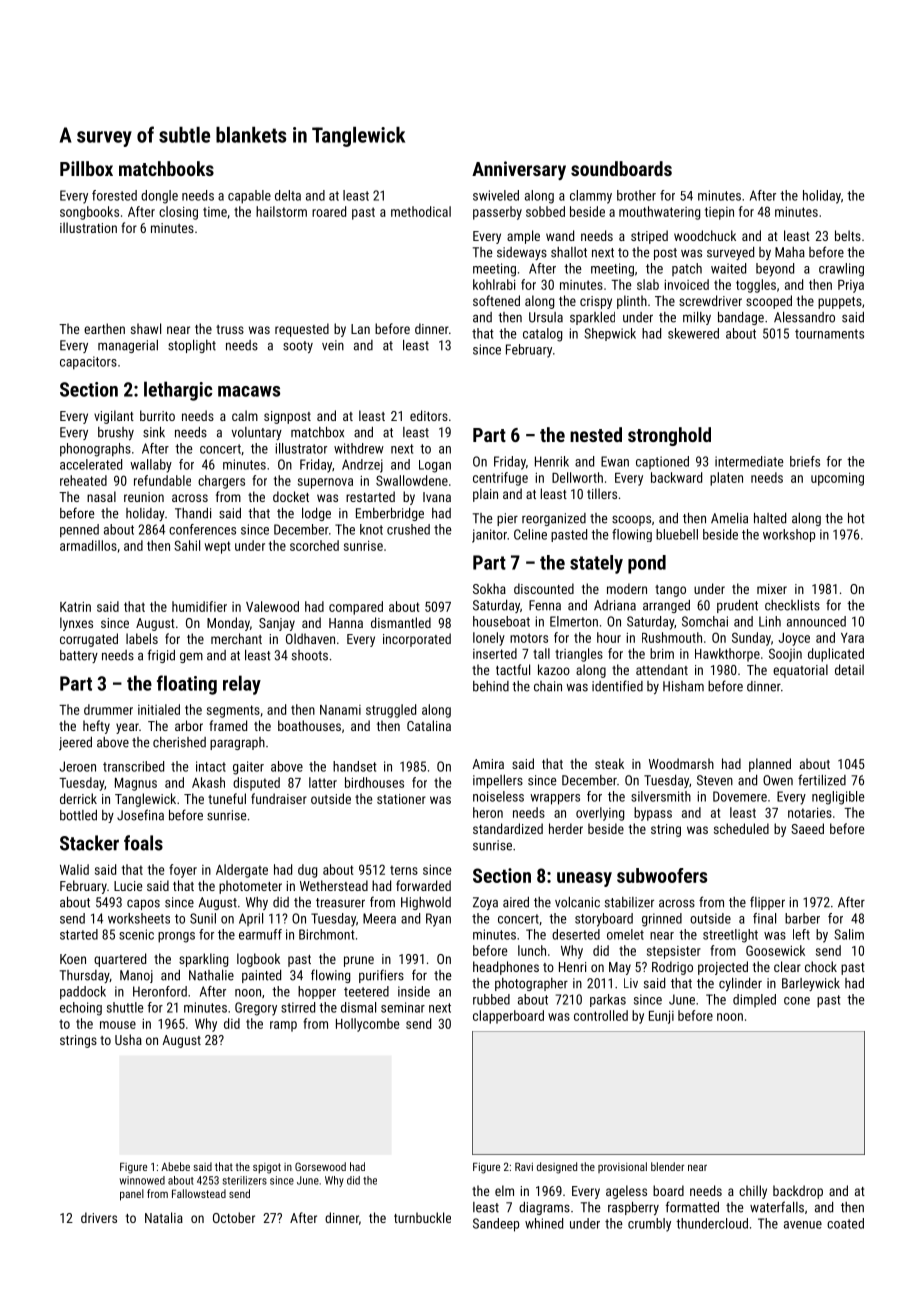  What do you see at coordinates (329, 211) in the document?
I see `roared` at bounding box center [329, 211].
